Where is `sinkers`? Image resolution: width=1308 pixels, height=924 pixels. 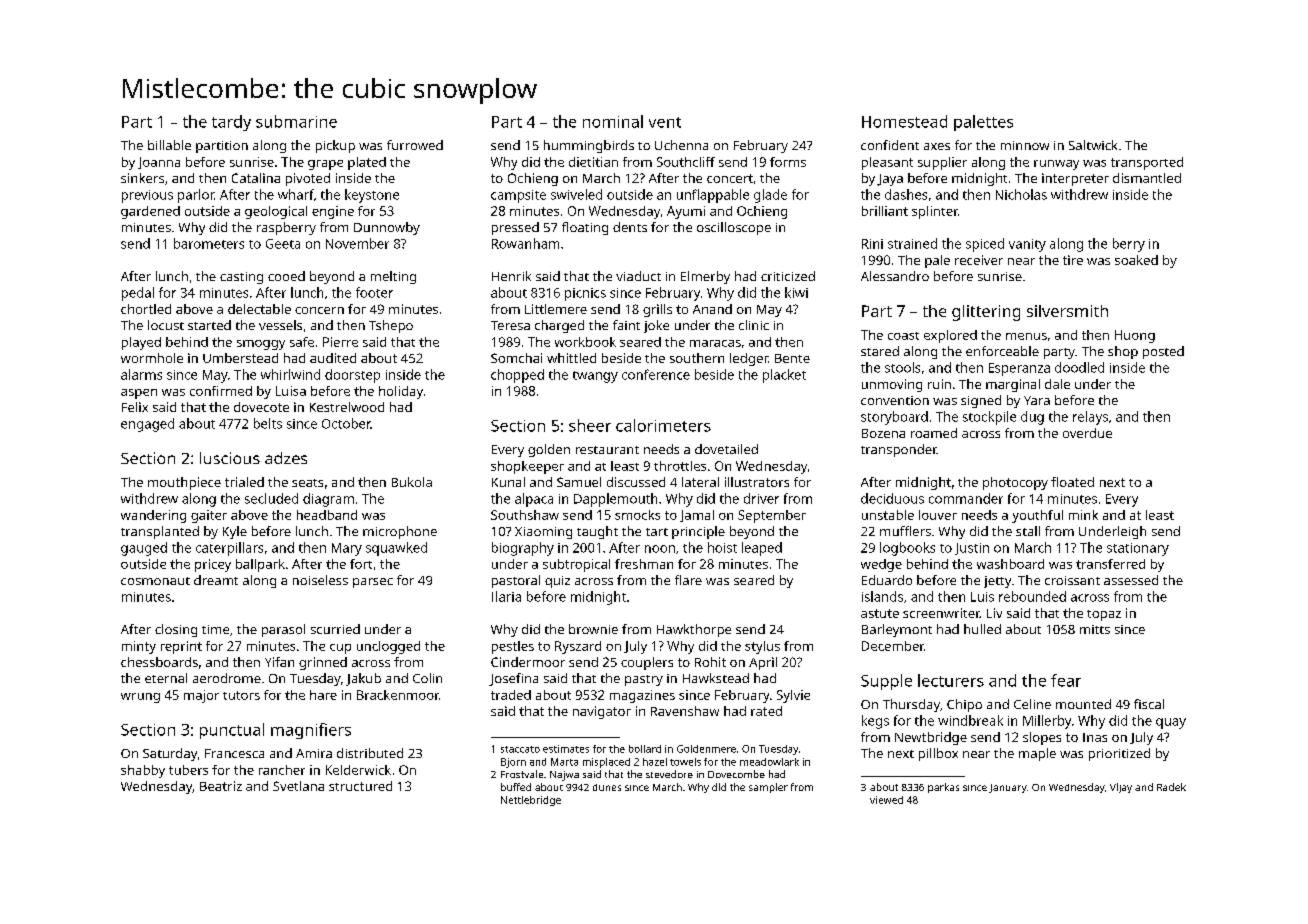 sinkers is located at coordinates (142, 178).
